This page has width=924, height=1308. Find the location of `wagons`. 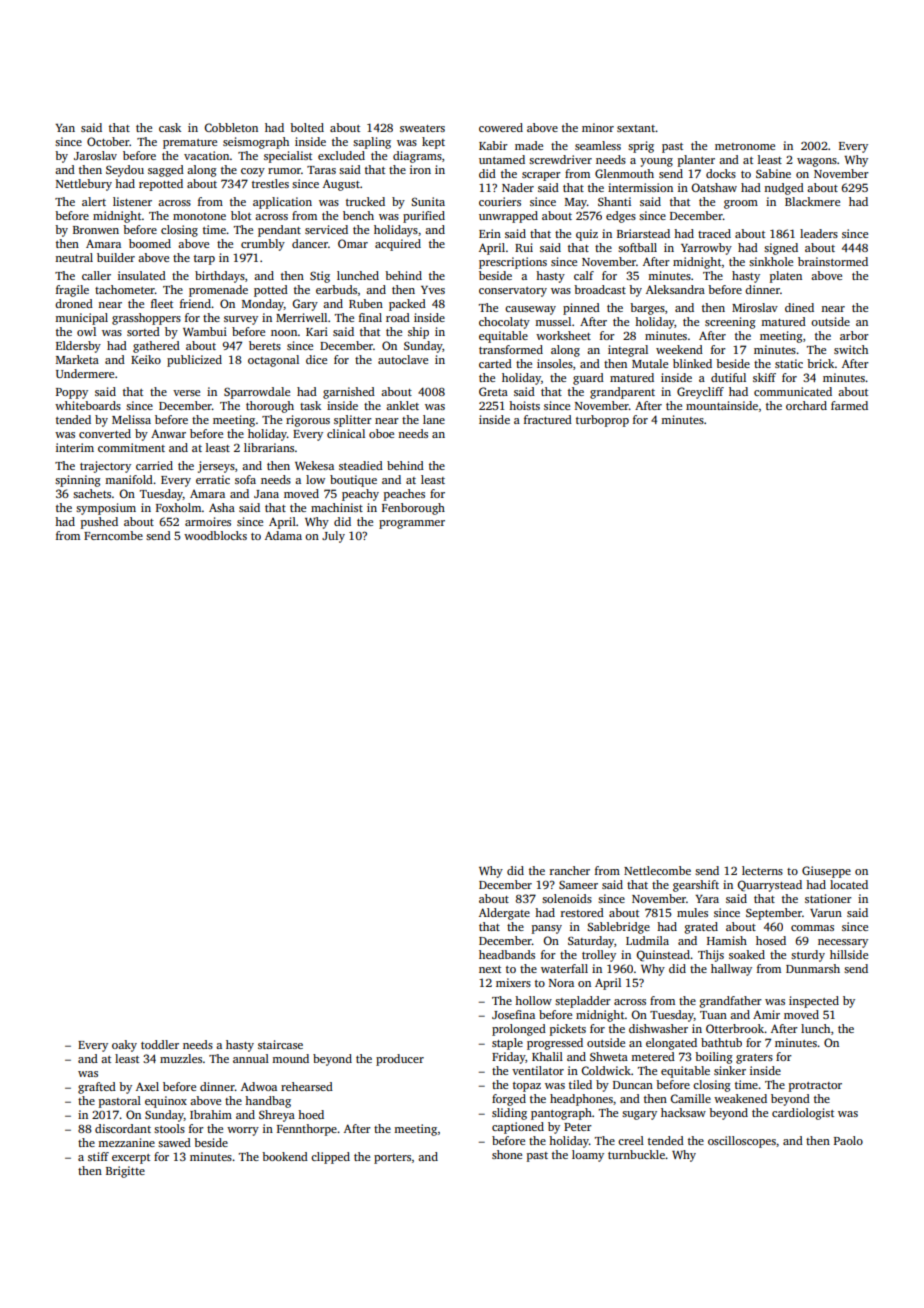

wagons is located at coordinates (817, 162).
